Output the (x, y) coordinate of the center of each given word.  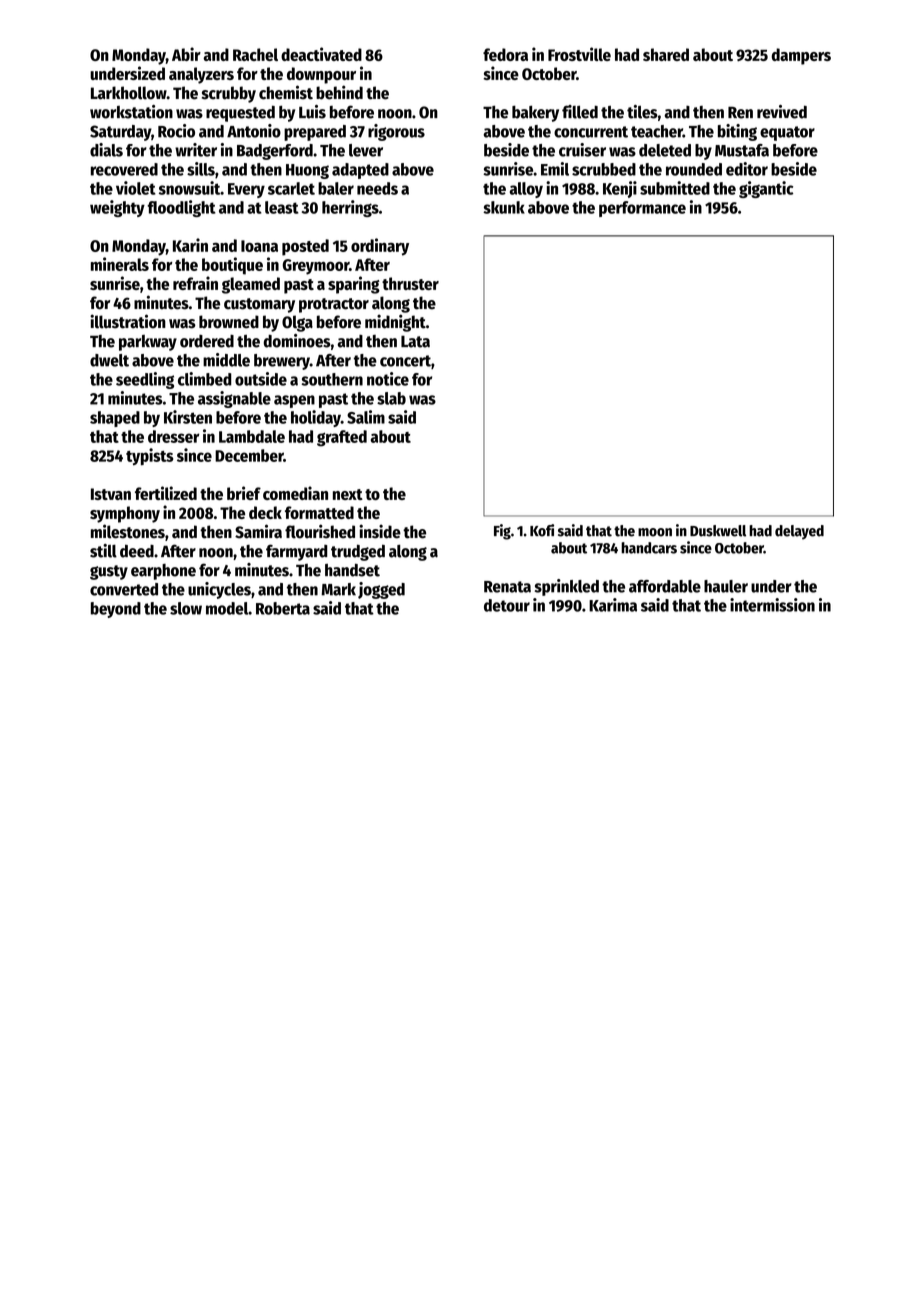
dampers (801, 56)
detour (507, 605)
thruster (410, 283)
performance (642, 209)
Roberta (283, 608)
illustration (128, 321)
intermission (772, 605)
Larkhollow (129, 93)
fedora (505, 54)
